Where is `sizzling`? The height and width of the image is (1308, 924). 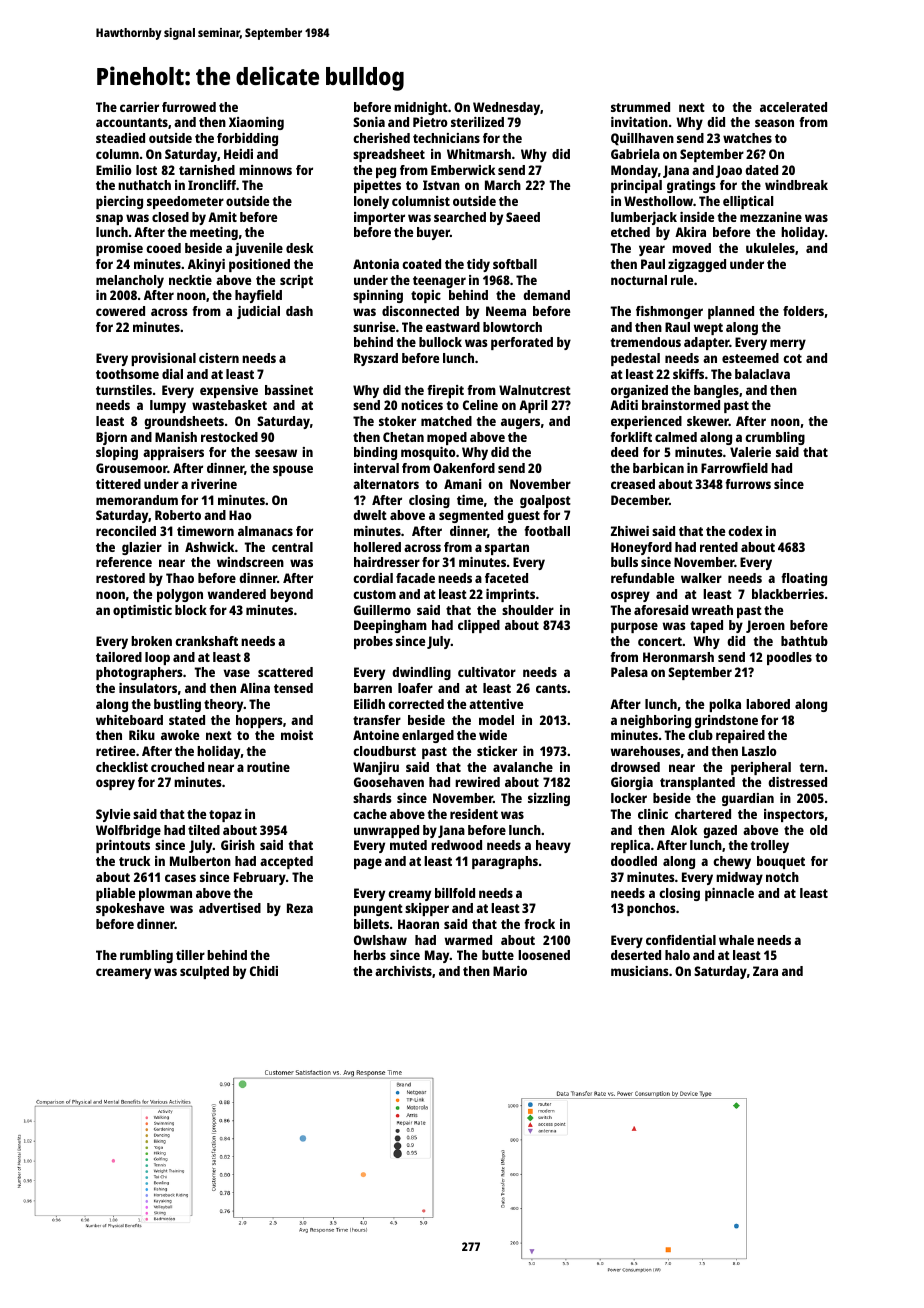 sizzling is located at coordinates (549, 799).
